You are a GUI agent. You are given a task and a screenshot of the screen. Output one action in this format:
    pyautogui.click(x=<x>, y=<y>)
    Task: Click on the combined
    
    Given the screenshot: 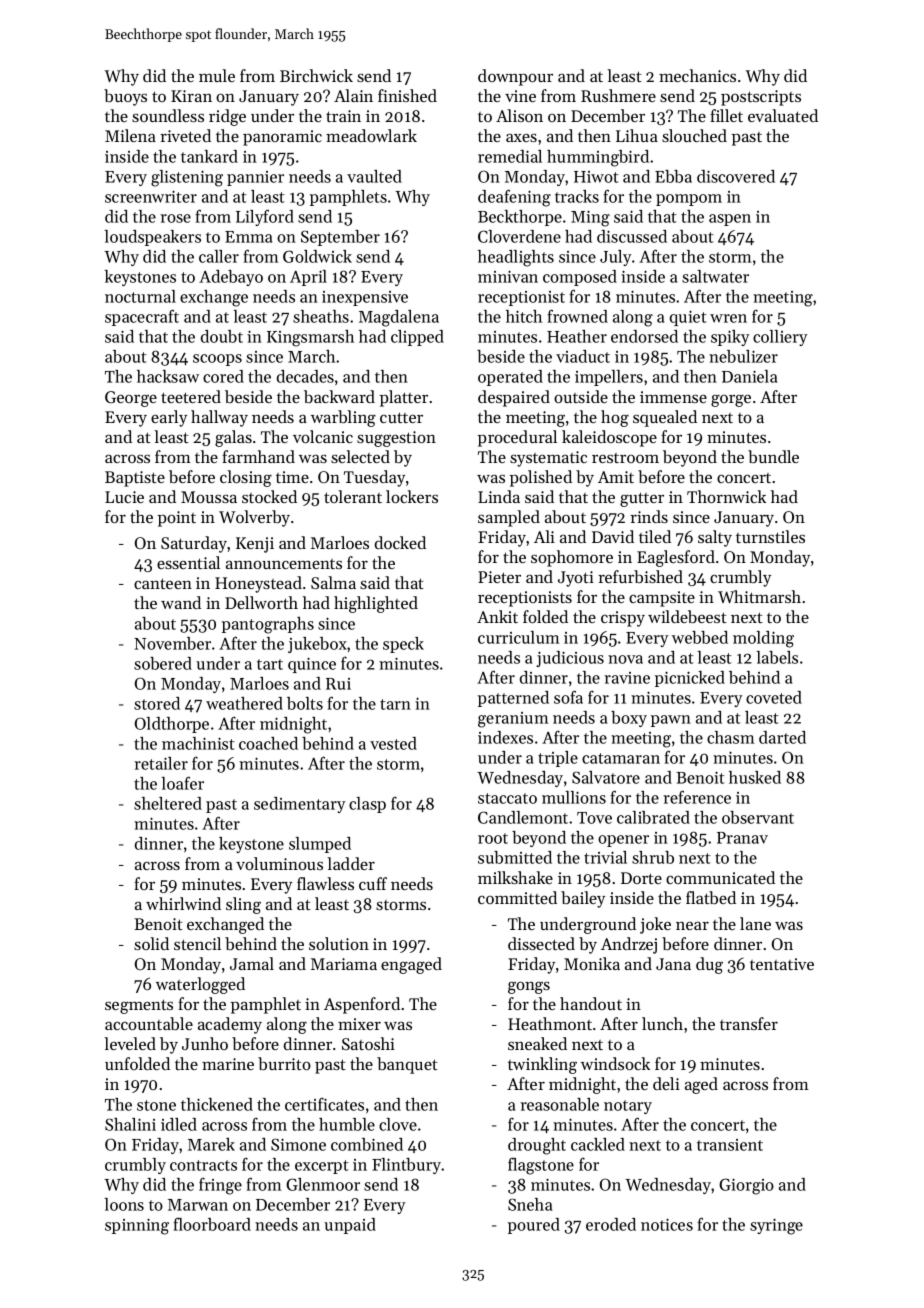 What is the action you would take?
    pyautogui.click(x=367, y=1144)
